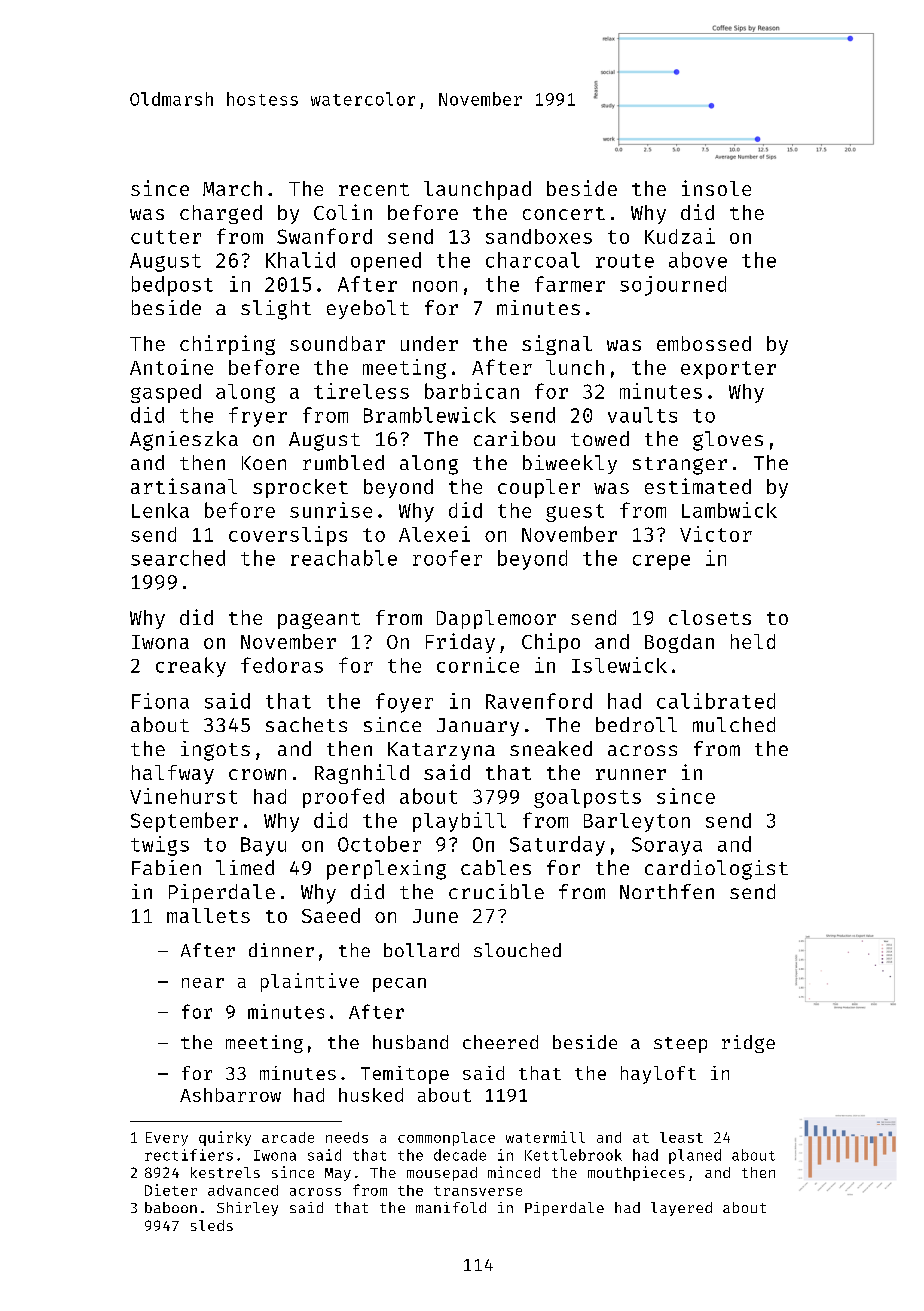  I want to click on creaky, so click(191, 667).
